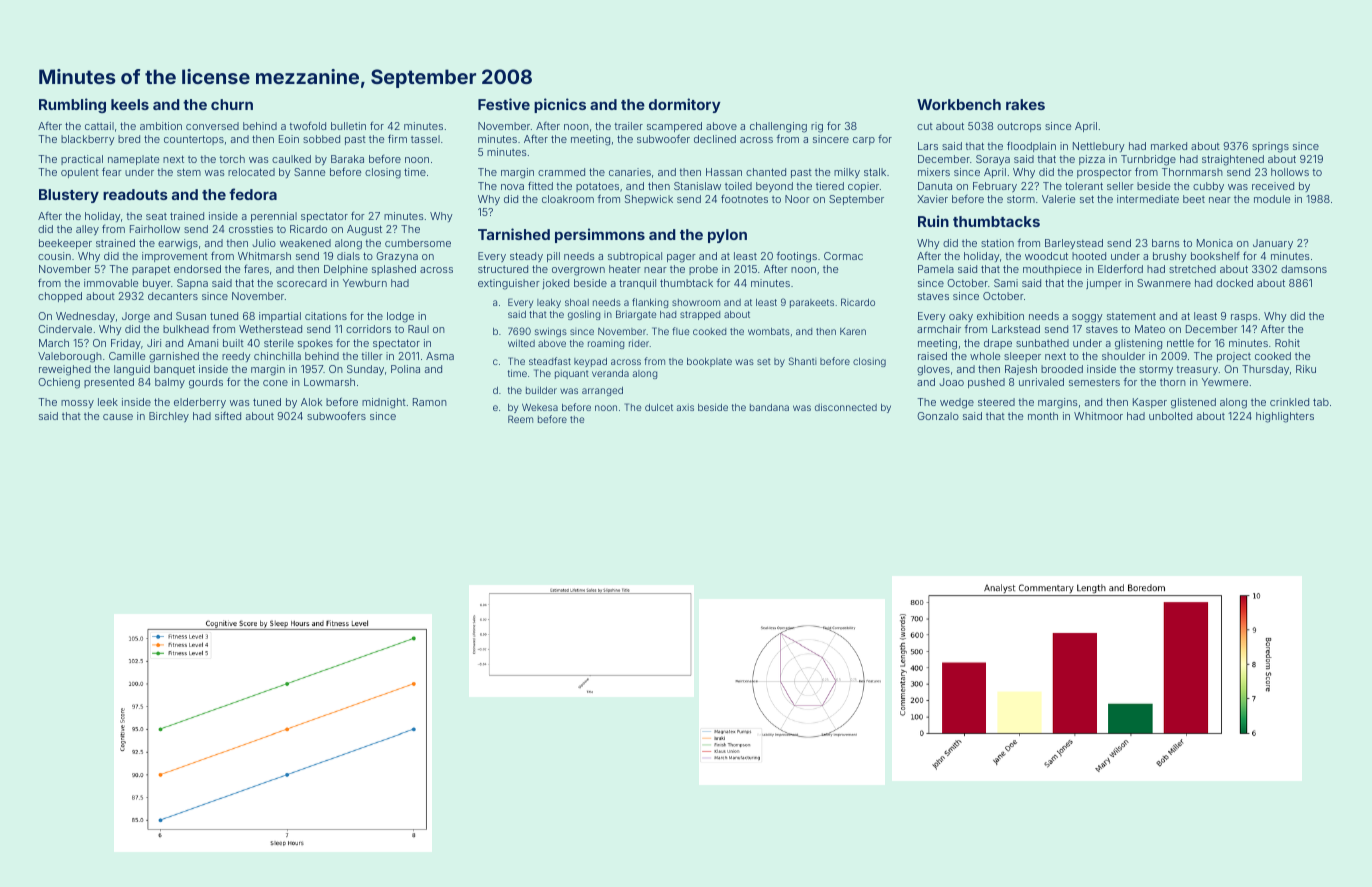  Describe the element at coordinates (228, 415) in the page. I see `sifted` at that location.
